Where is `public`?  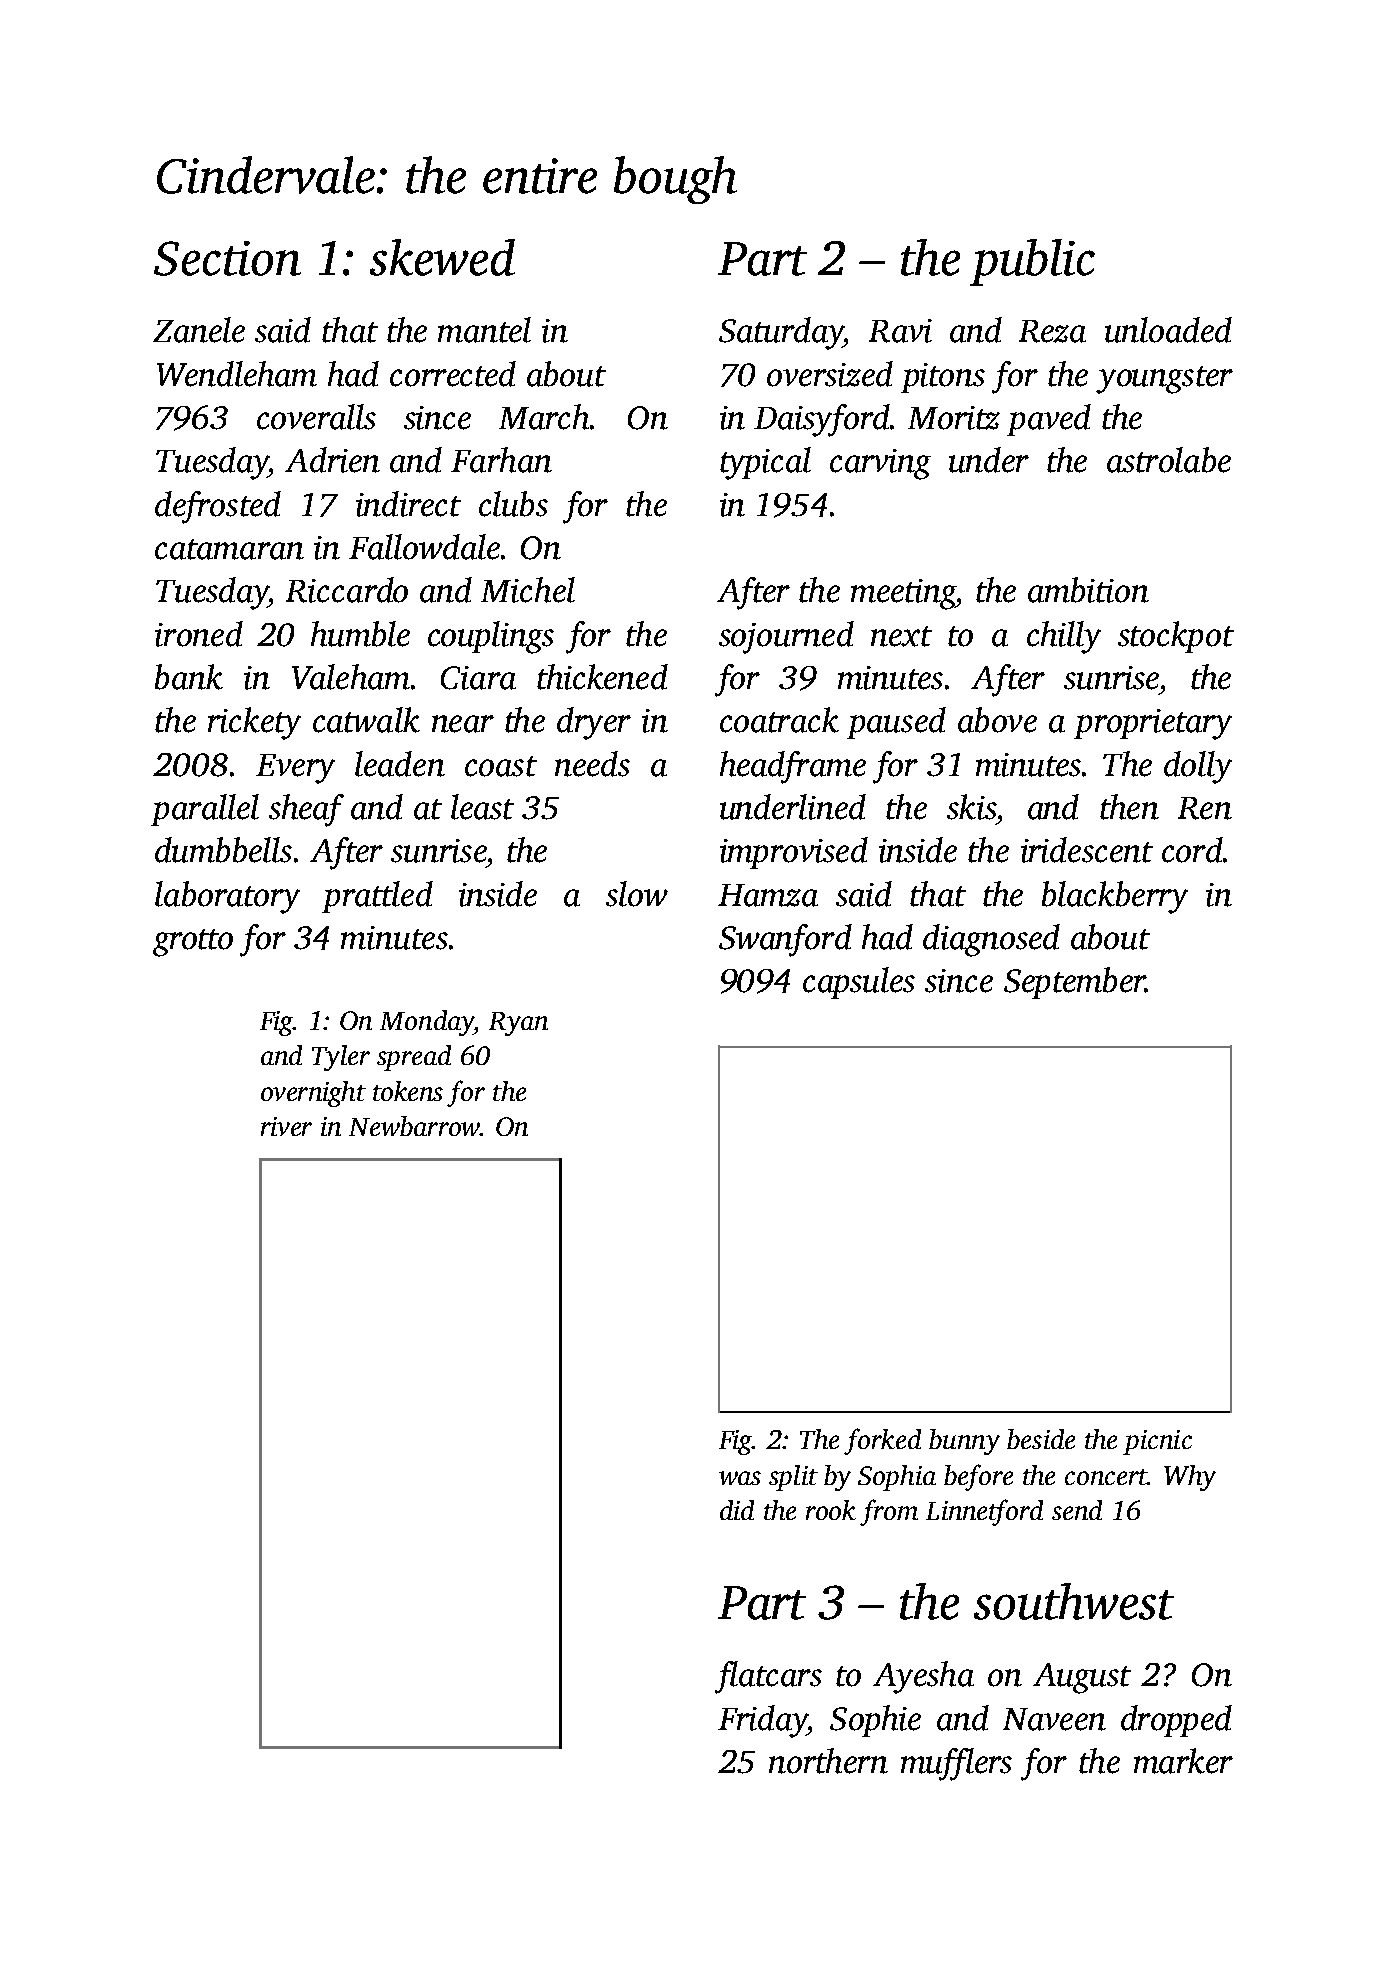
public is located at coordinates (1032, 262).
